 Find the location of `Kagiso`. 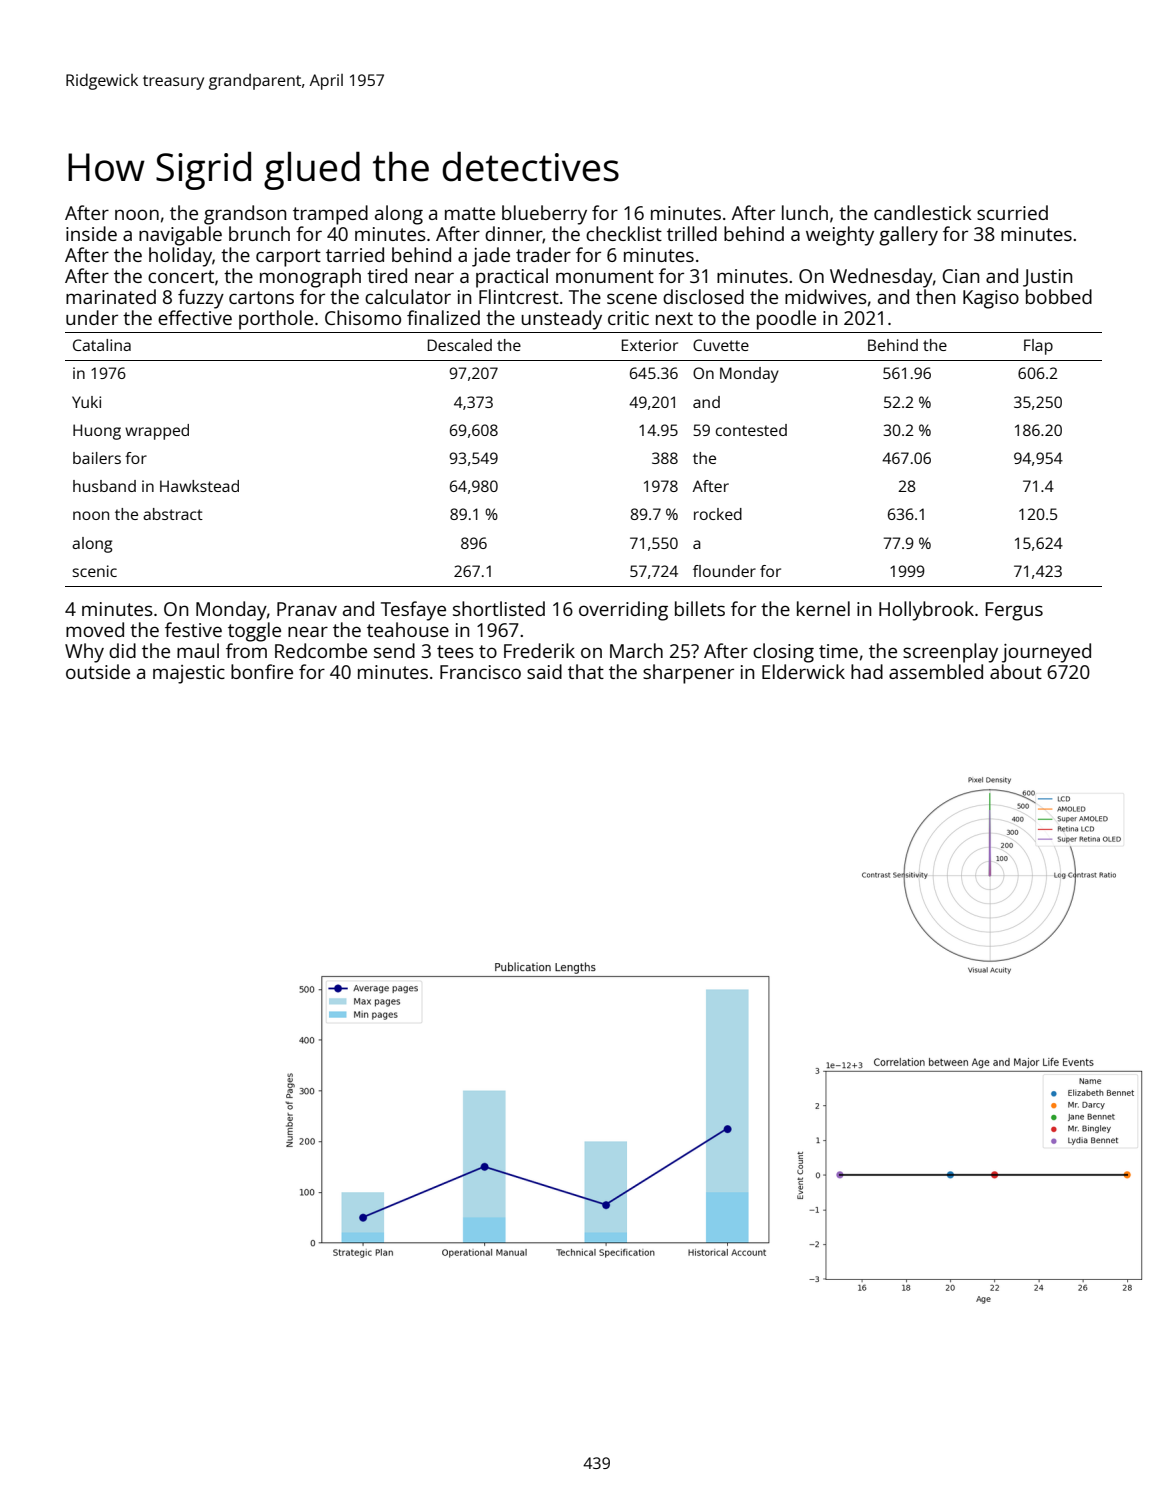

Kagiso is located at coordinates (991, 299).
